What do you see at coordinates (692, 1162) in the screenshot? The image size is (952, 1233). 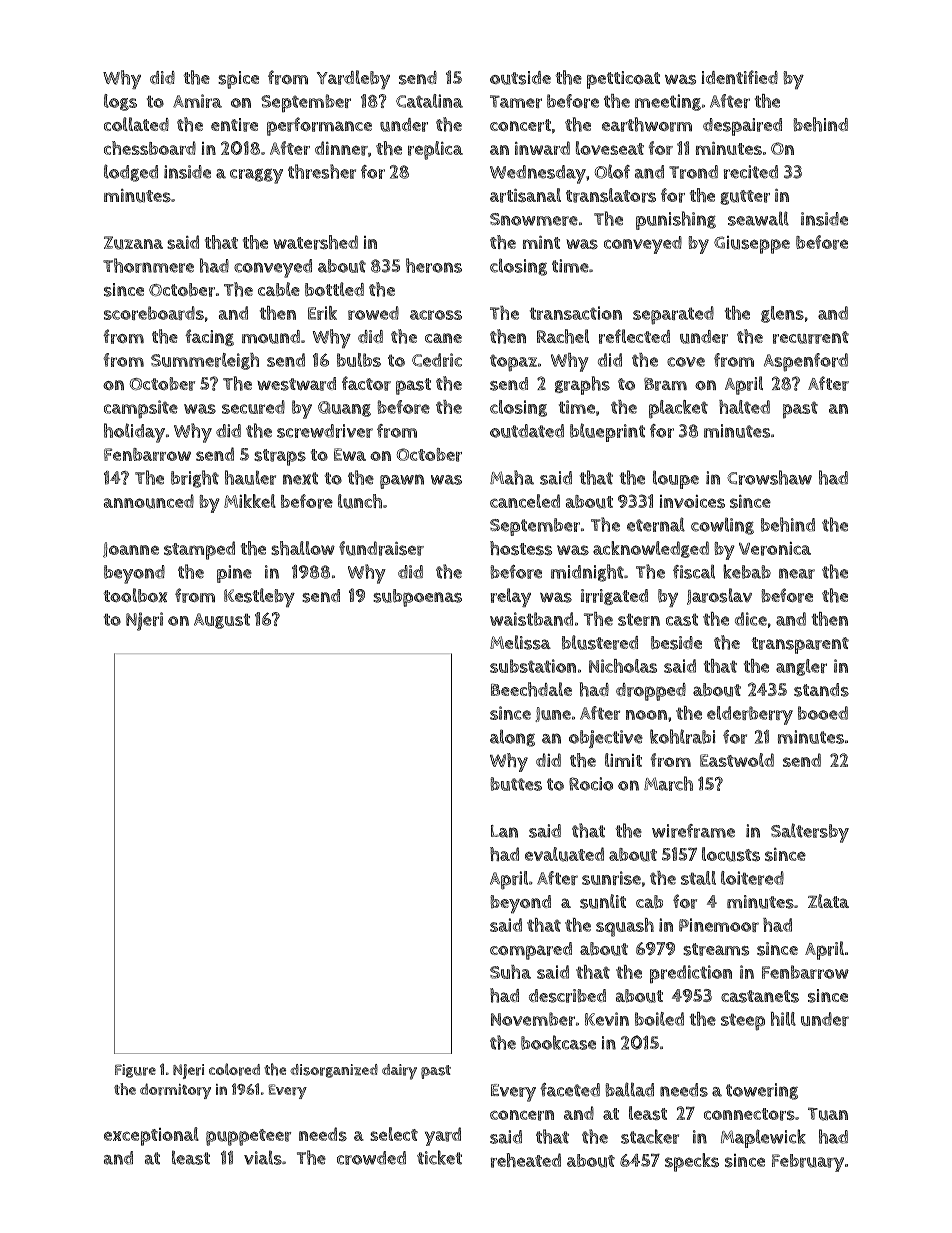 I see `specks` at bounding box center [692, 1162].
